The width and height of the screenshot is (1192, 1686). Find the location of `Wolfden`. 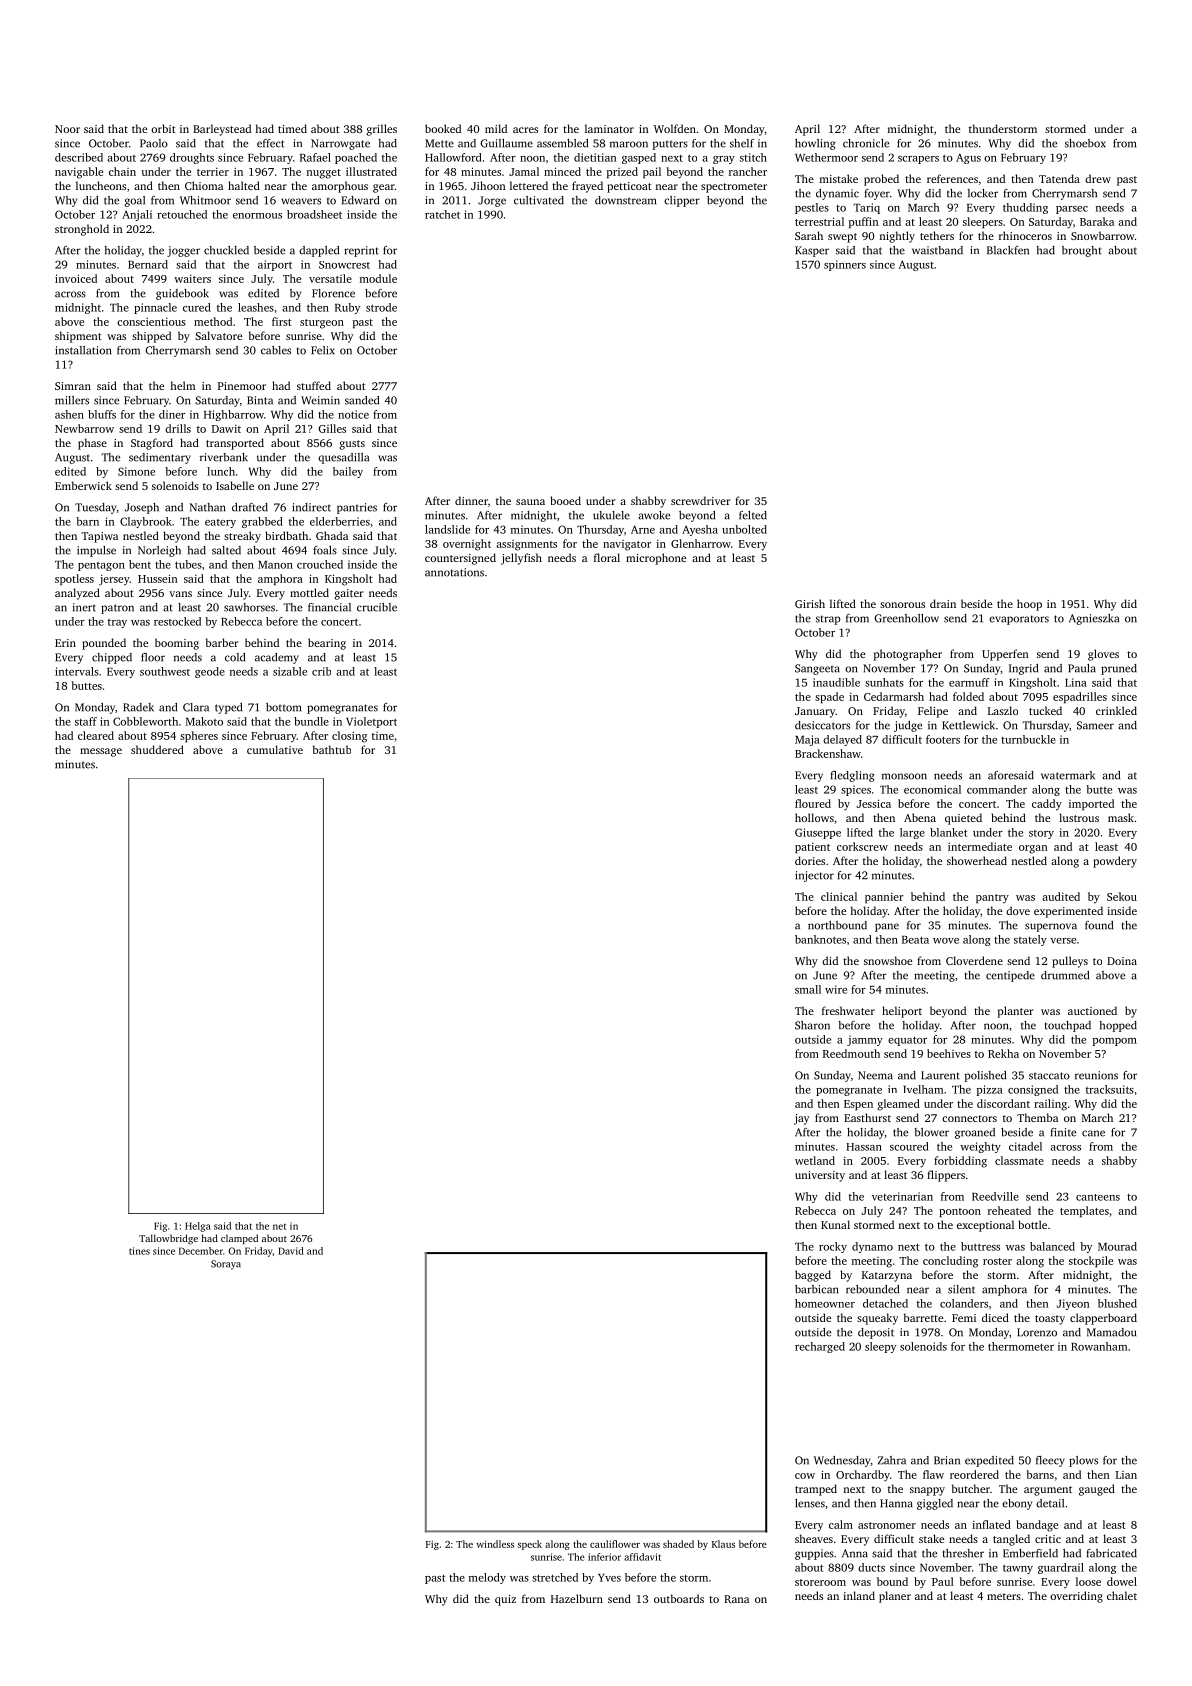

Wolfden is located at coordinates (675, 128).
